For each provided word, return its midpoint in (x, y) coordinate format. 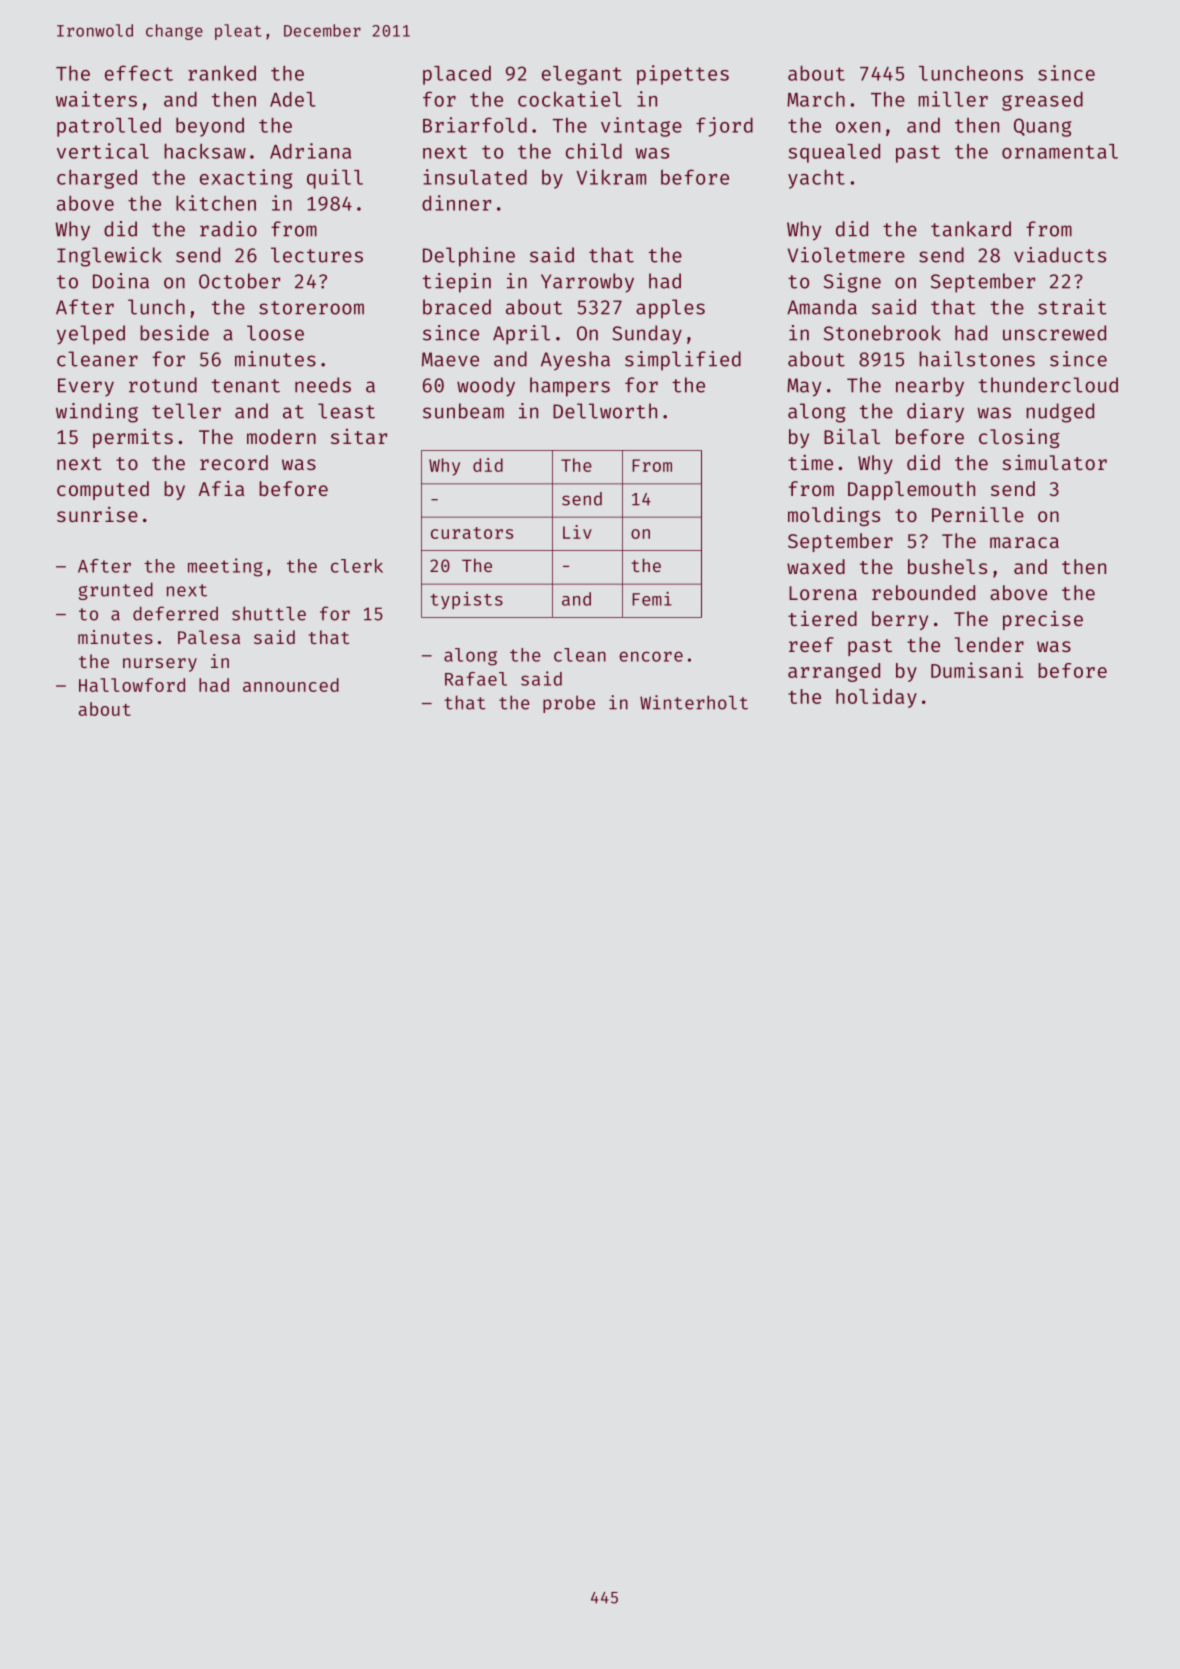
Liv (577, 532)
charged (97, 179)
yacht (816, 179)
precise (1043, 620)
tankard (971, 229)
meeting (225, 567)
